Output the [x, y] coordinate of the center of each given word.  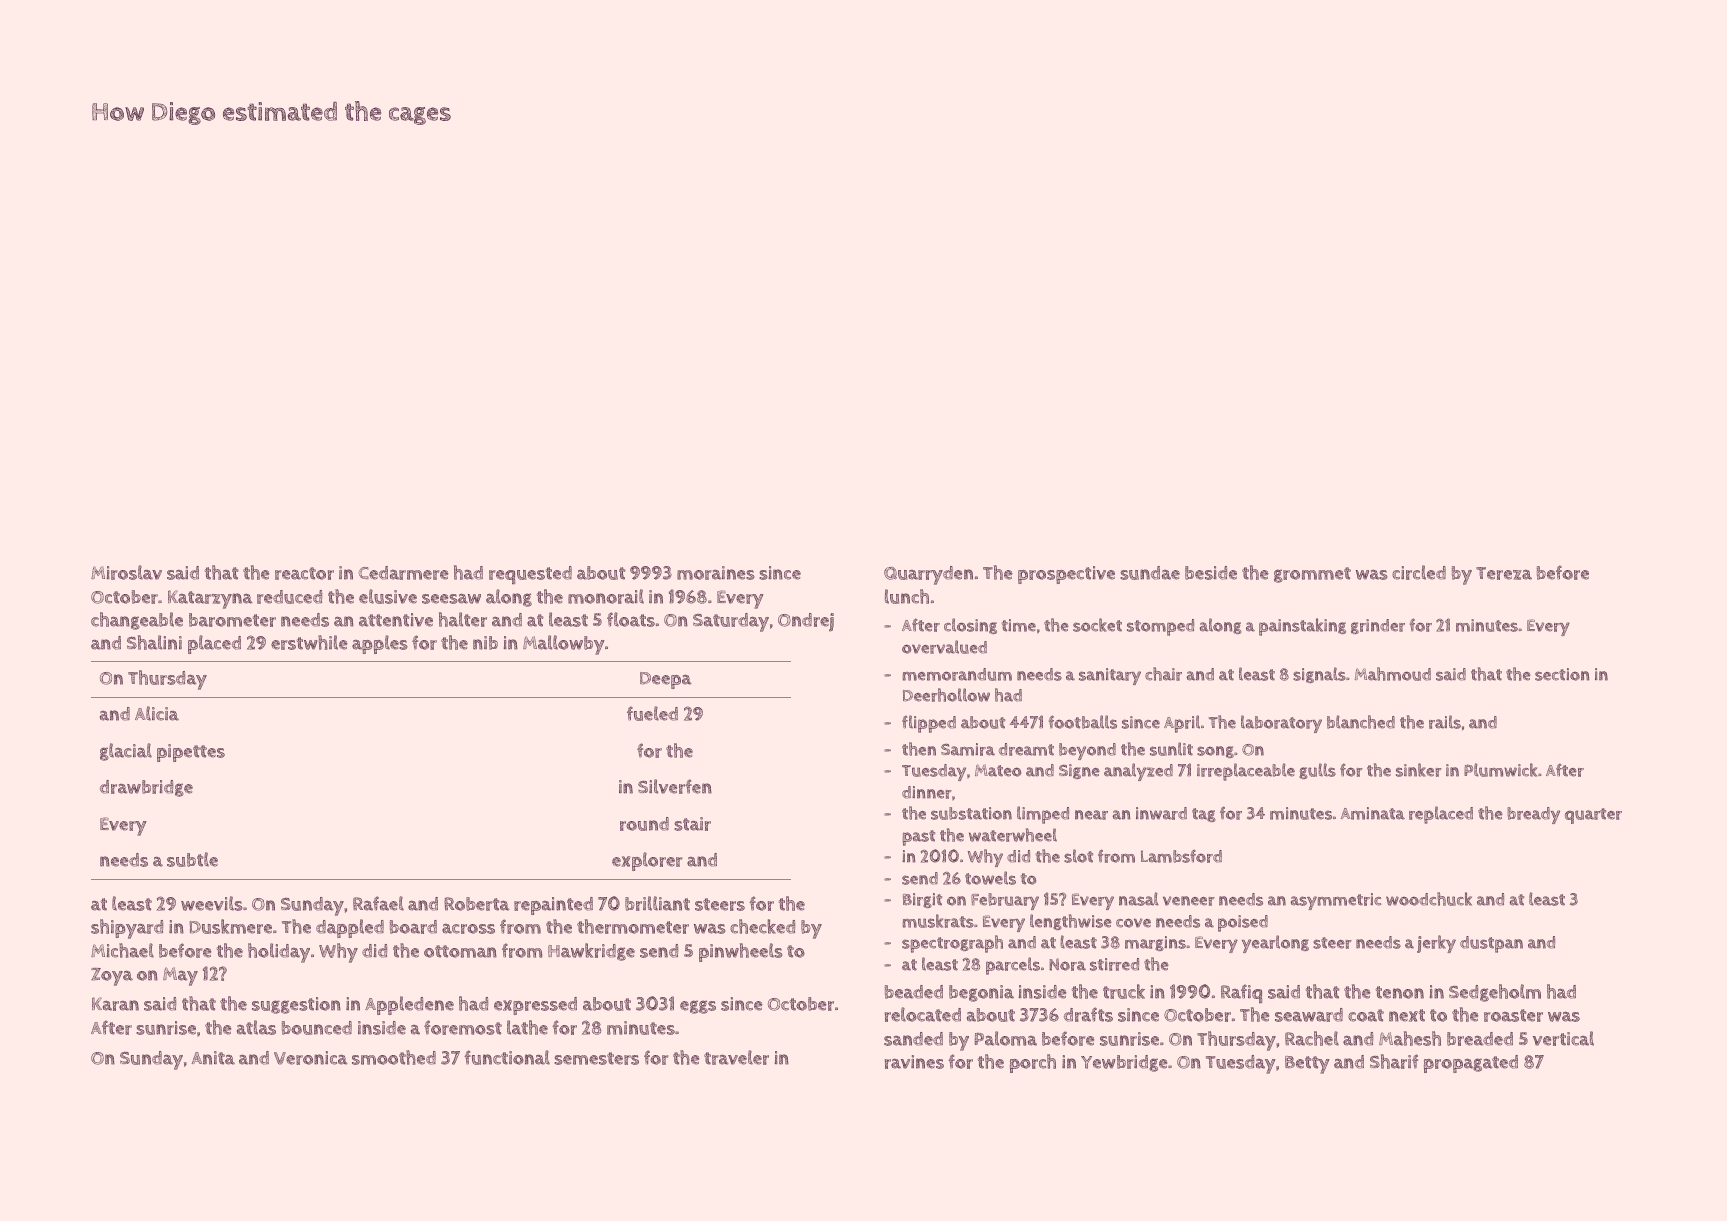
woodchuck [1429, 899]
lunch [907, 596]
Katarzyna [210, 599]
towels [990, 878]
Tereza [1504, 573]
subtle [192, 859]
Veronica [311, 1058]
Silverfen [675, 786]
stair [692, 824]
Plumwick [1500, 770]
